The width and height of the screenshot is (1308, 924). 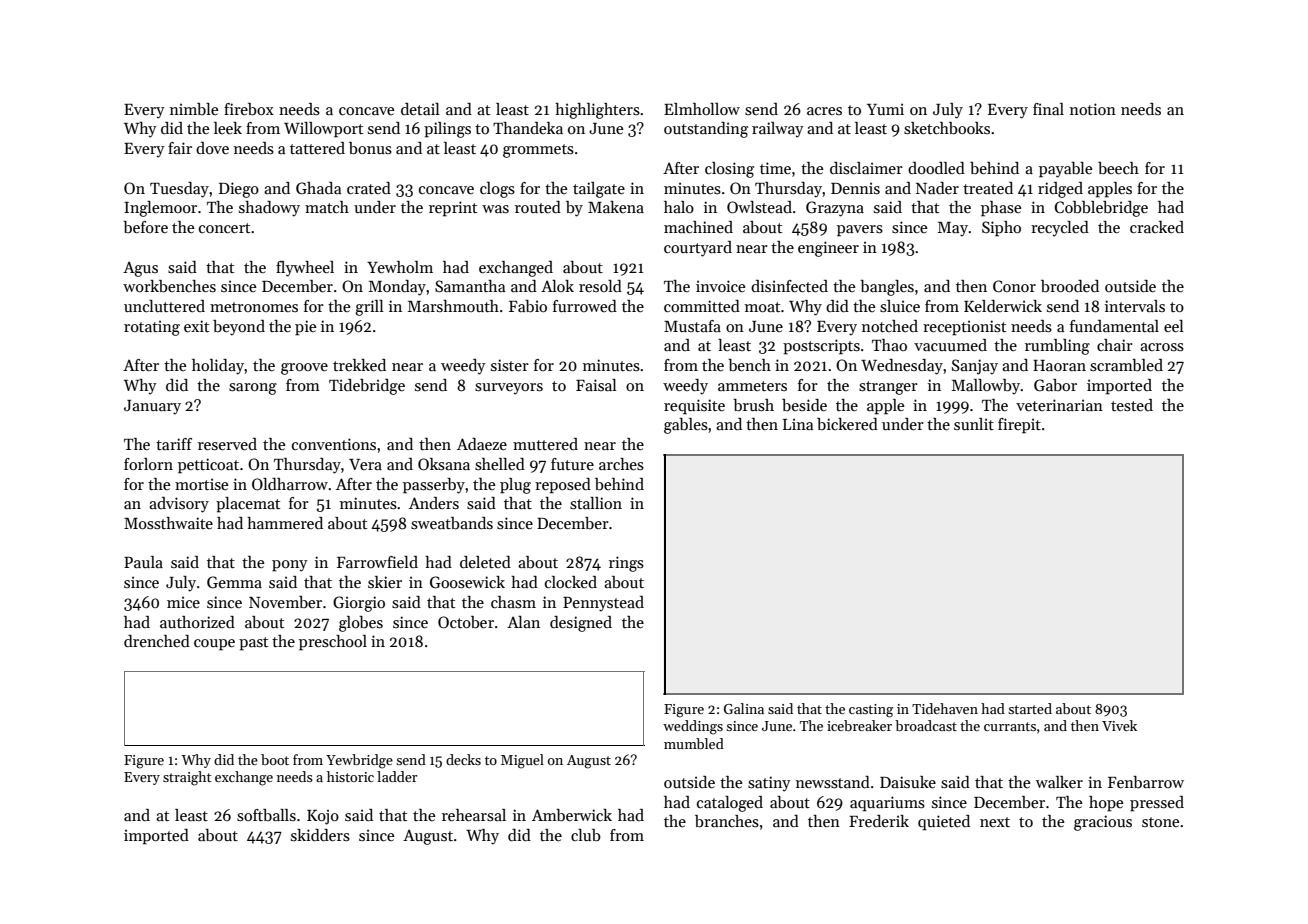 What do you see at coordinates (1059, 405) in the screenshot?
I see `veterinarian` at bounding box center [1059, 405].
